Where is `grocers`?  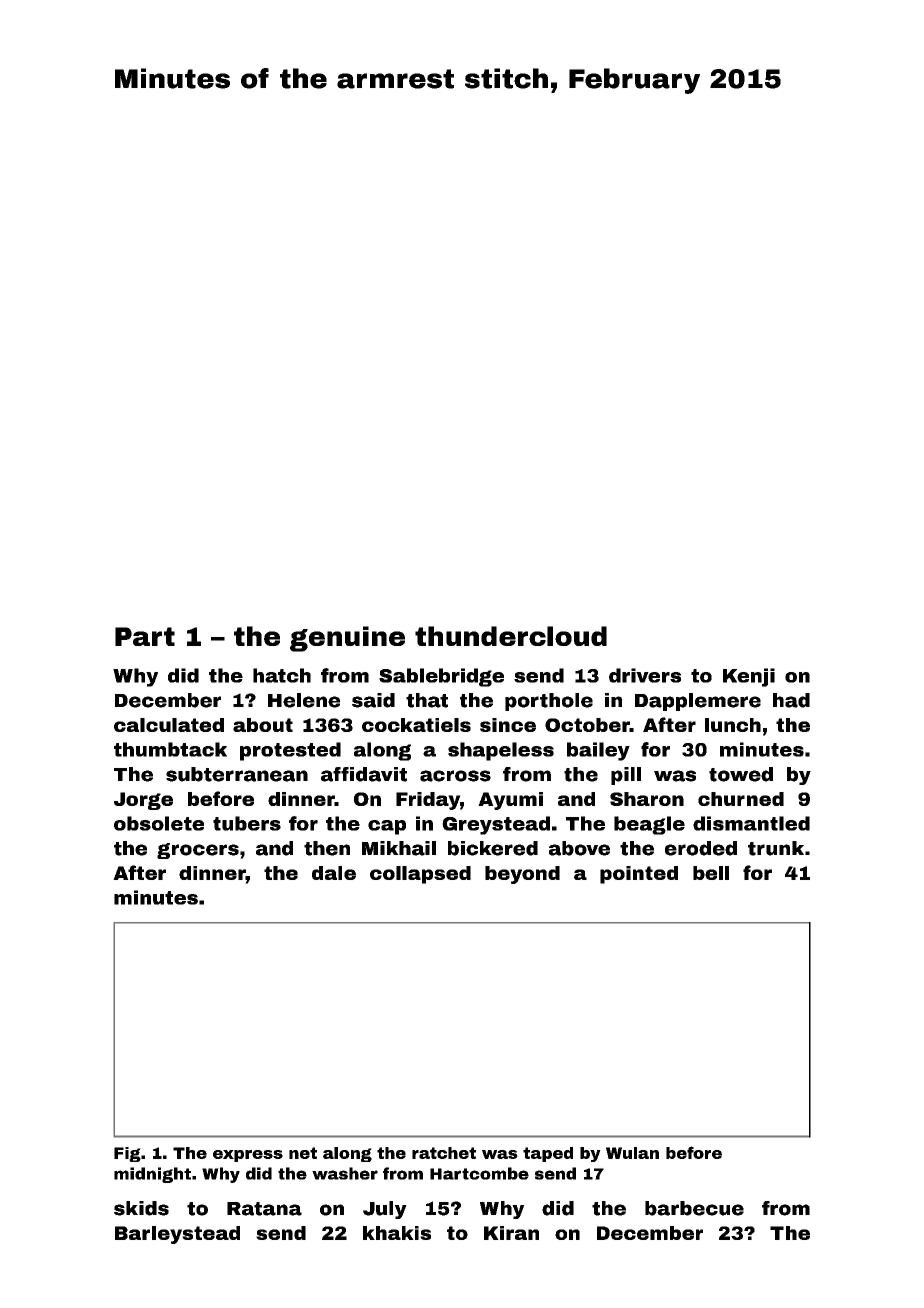
grocers is located at coordinates (198, 851).
